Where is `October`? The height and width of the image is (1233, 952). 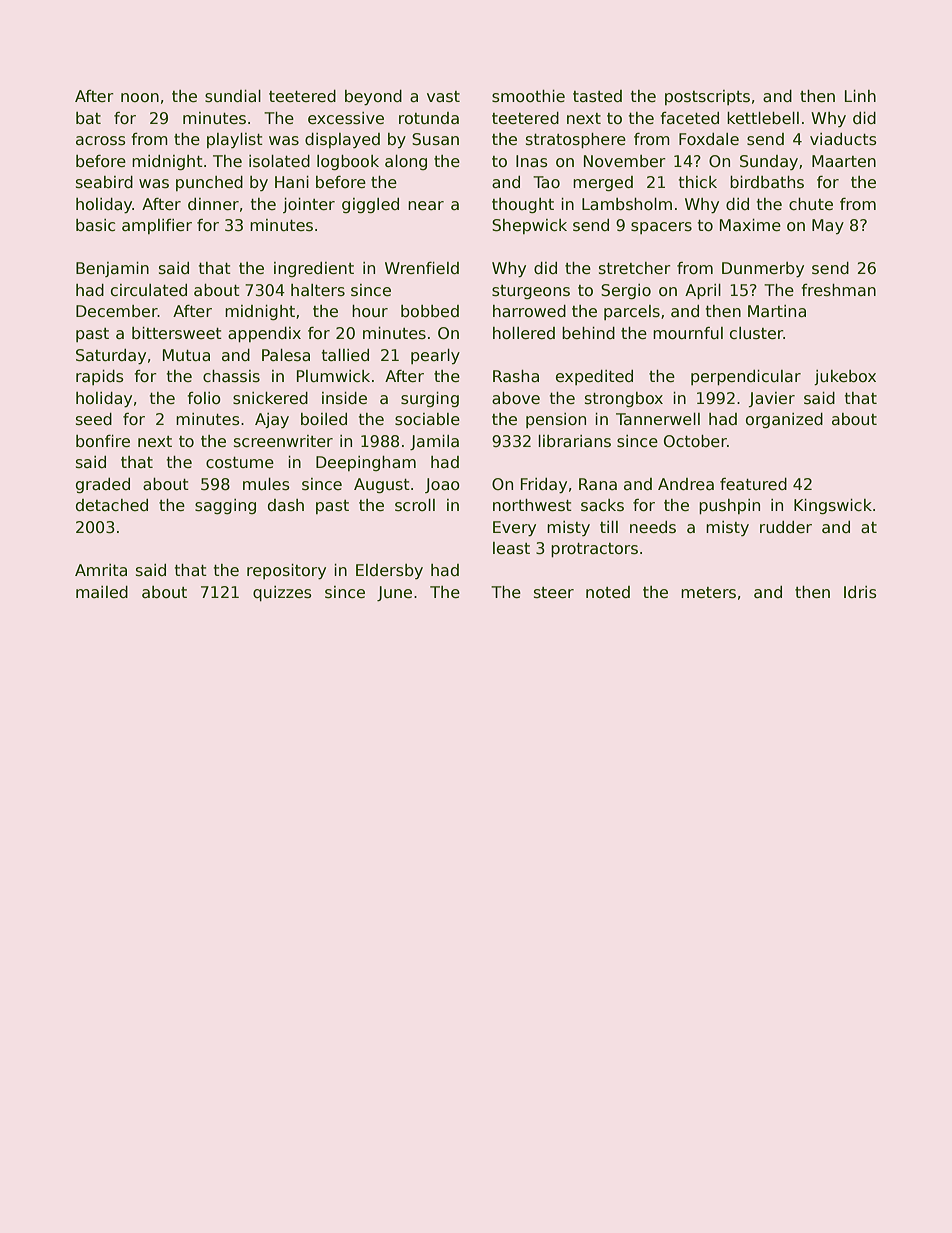
October is located at coordinates (695, 441).
